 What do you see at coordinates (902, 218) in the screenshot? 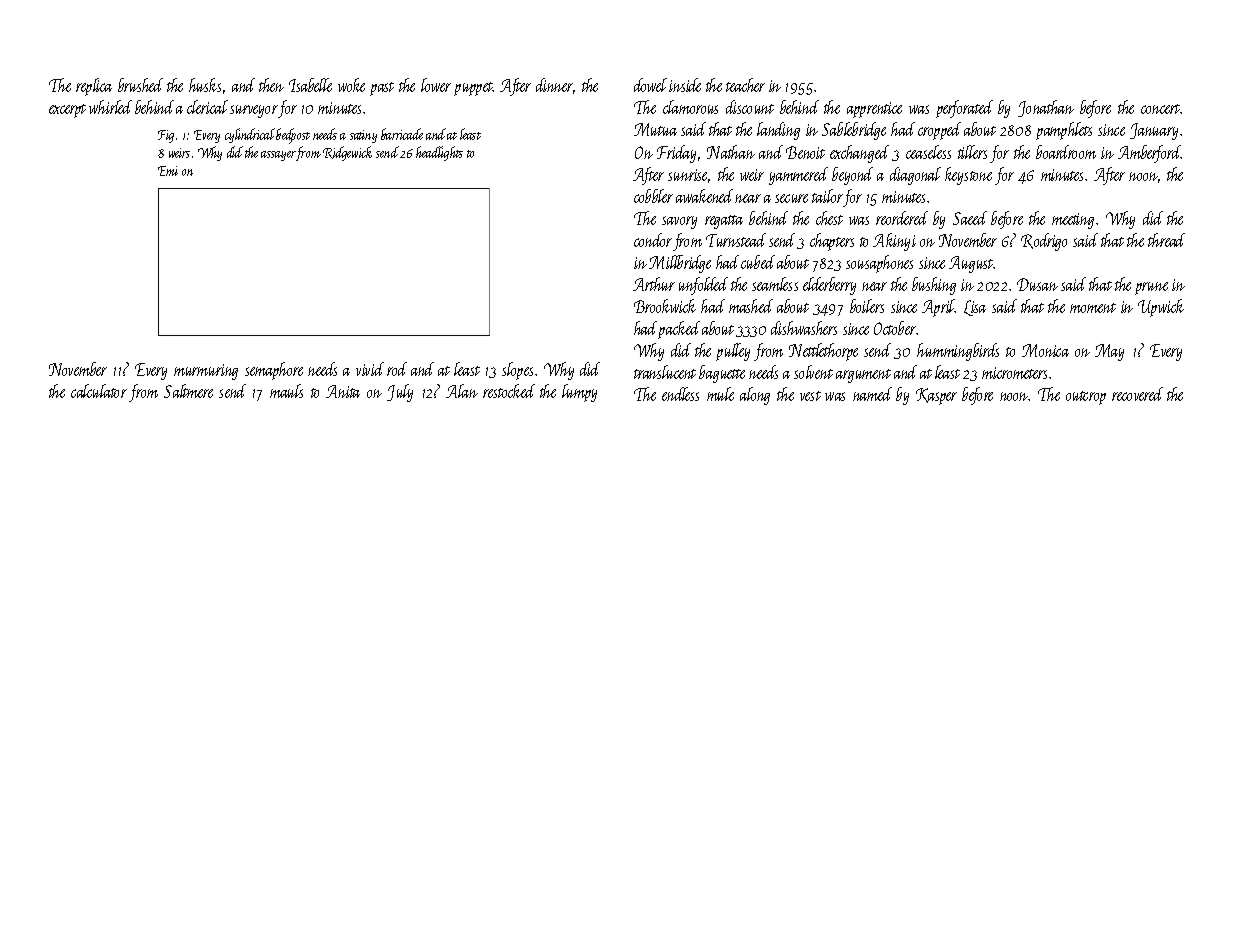
I see `reordered` at bounding box center [902, 218].
